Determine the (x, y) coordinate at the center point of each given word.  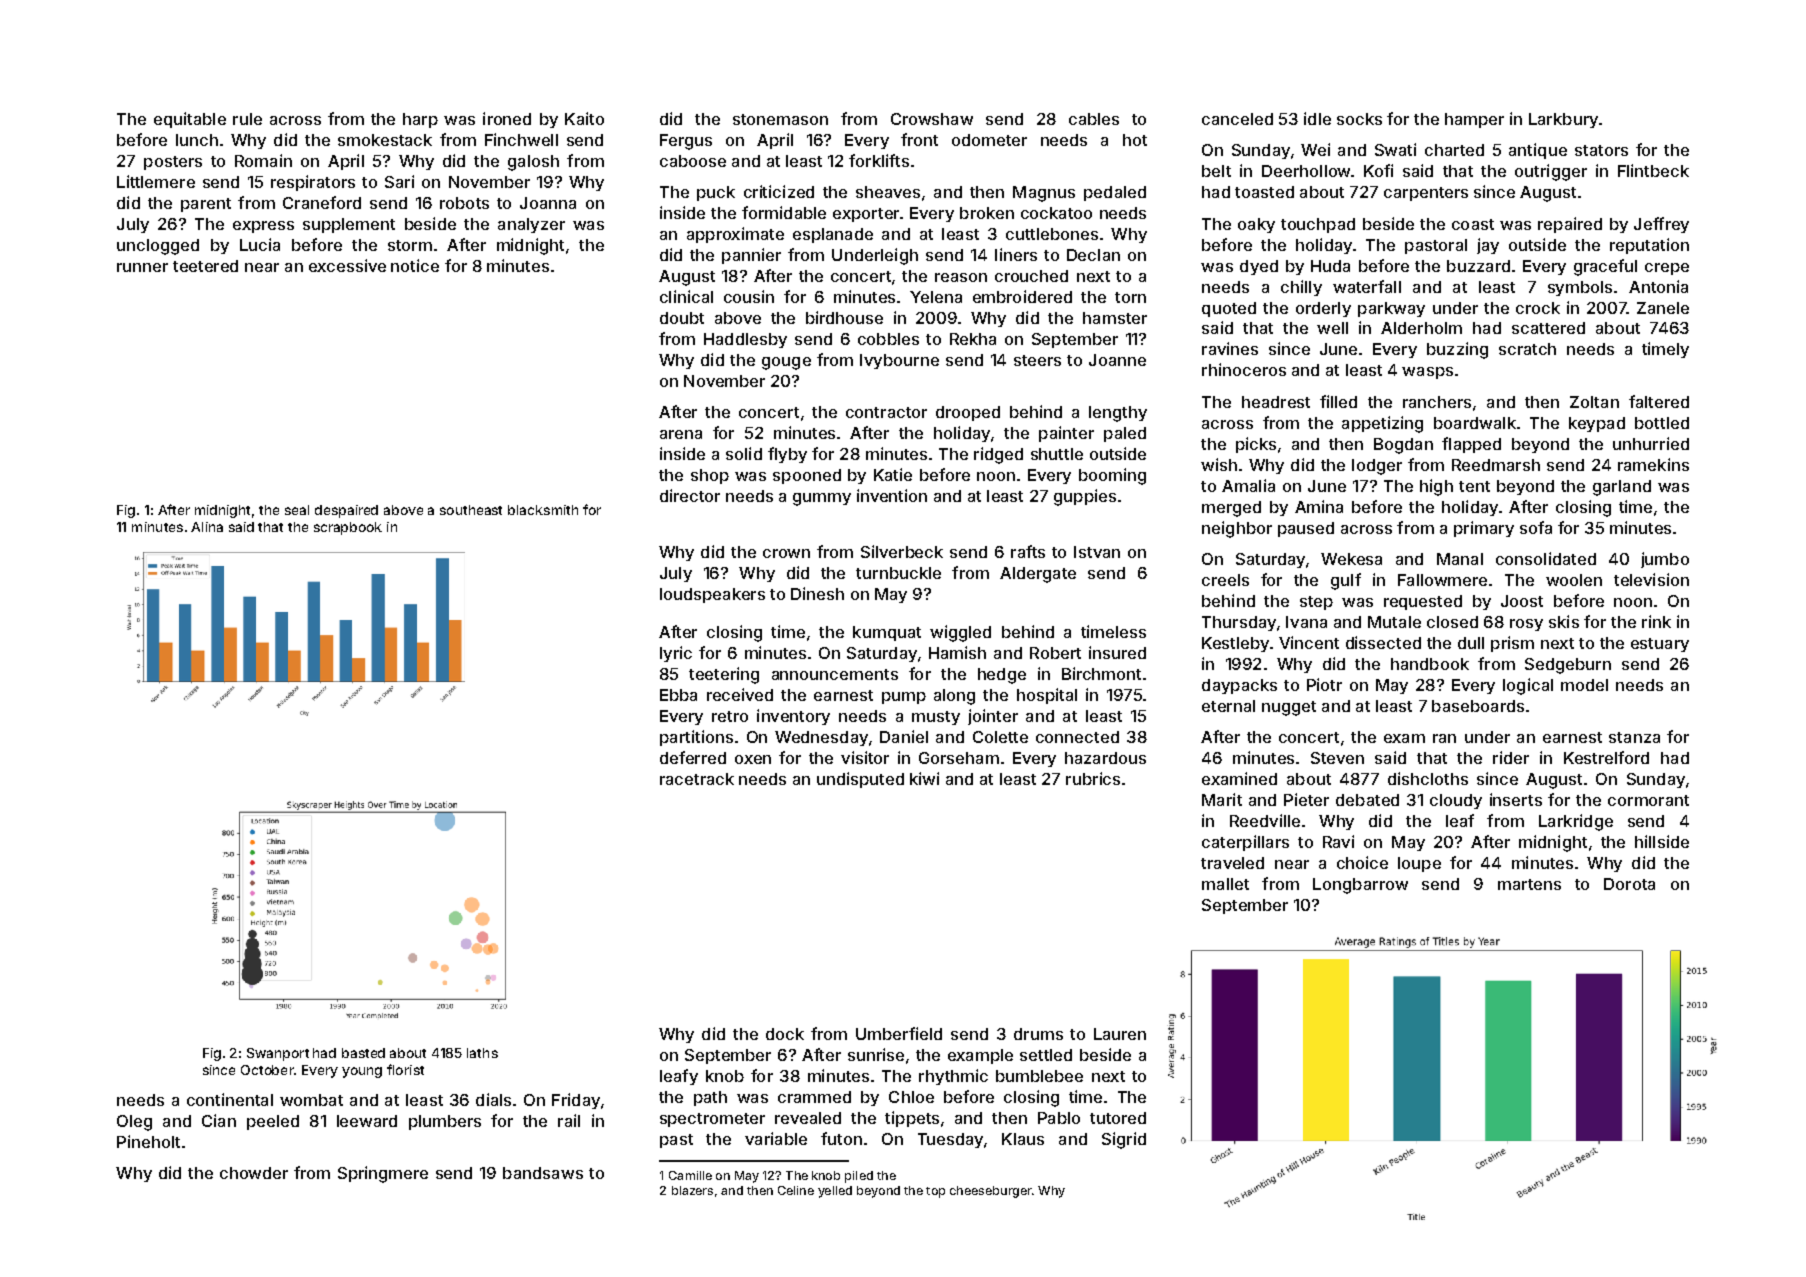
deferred (693, 757)
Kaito (584, 118)
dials (493, 1099)
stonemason (780, 119)
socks (1359, 119)
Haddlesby (745, 340)
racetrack (697, 779)
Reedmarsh (1496, 465)
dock (785, 1034)
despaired (346, 511)
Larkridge (1576, 822)
